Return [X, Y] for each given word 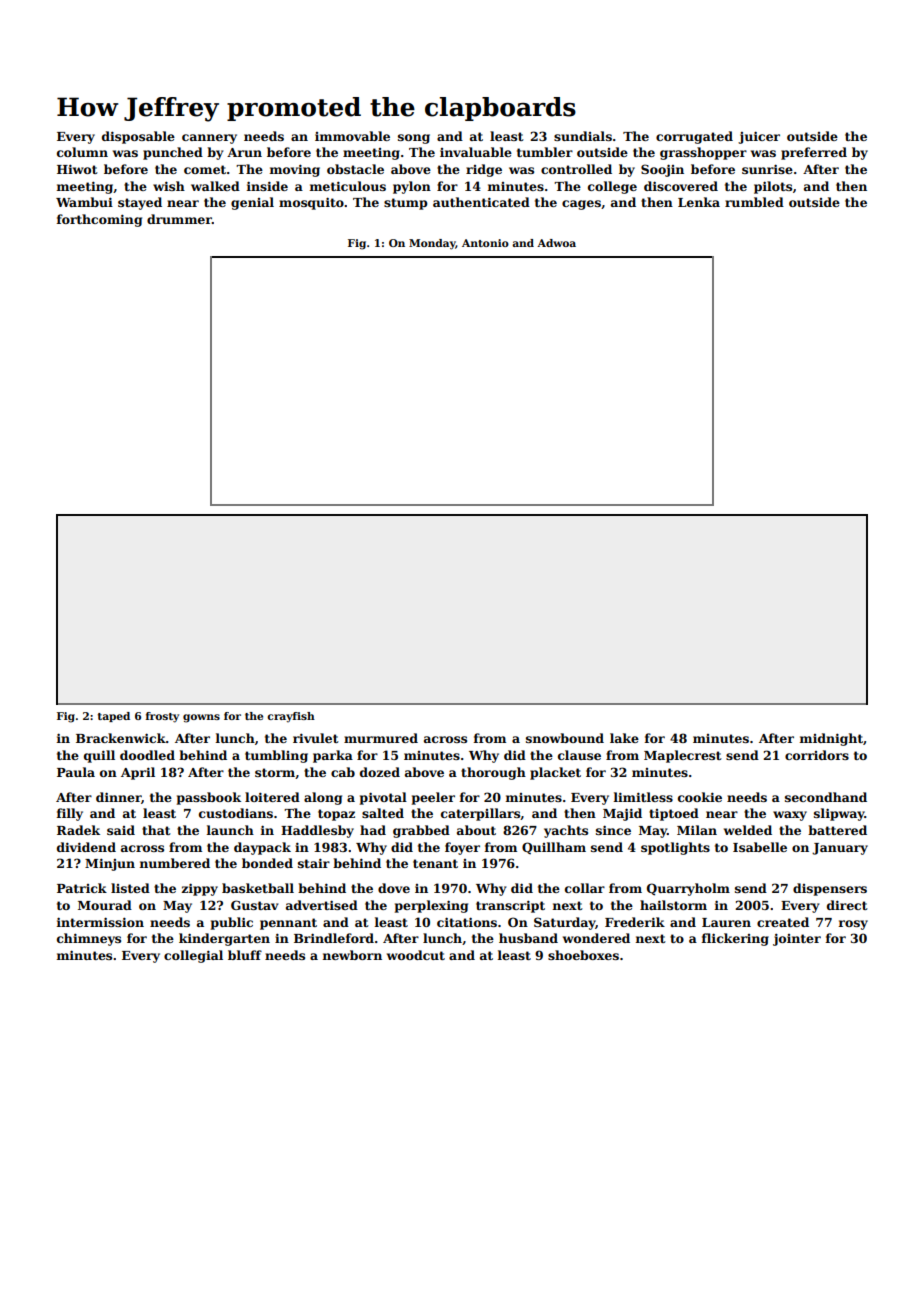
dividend [86, 847]
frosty [162, 717]
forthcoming [99, 220]
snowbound [565, 738]
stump [406, 204]
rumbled [754, 202]
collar [585, 888]
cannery [209, 139]
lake [624, 738]
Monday [432, 244]
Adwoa [556, 243]
